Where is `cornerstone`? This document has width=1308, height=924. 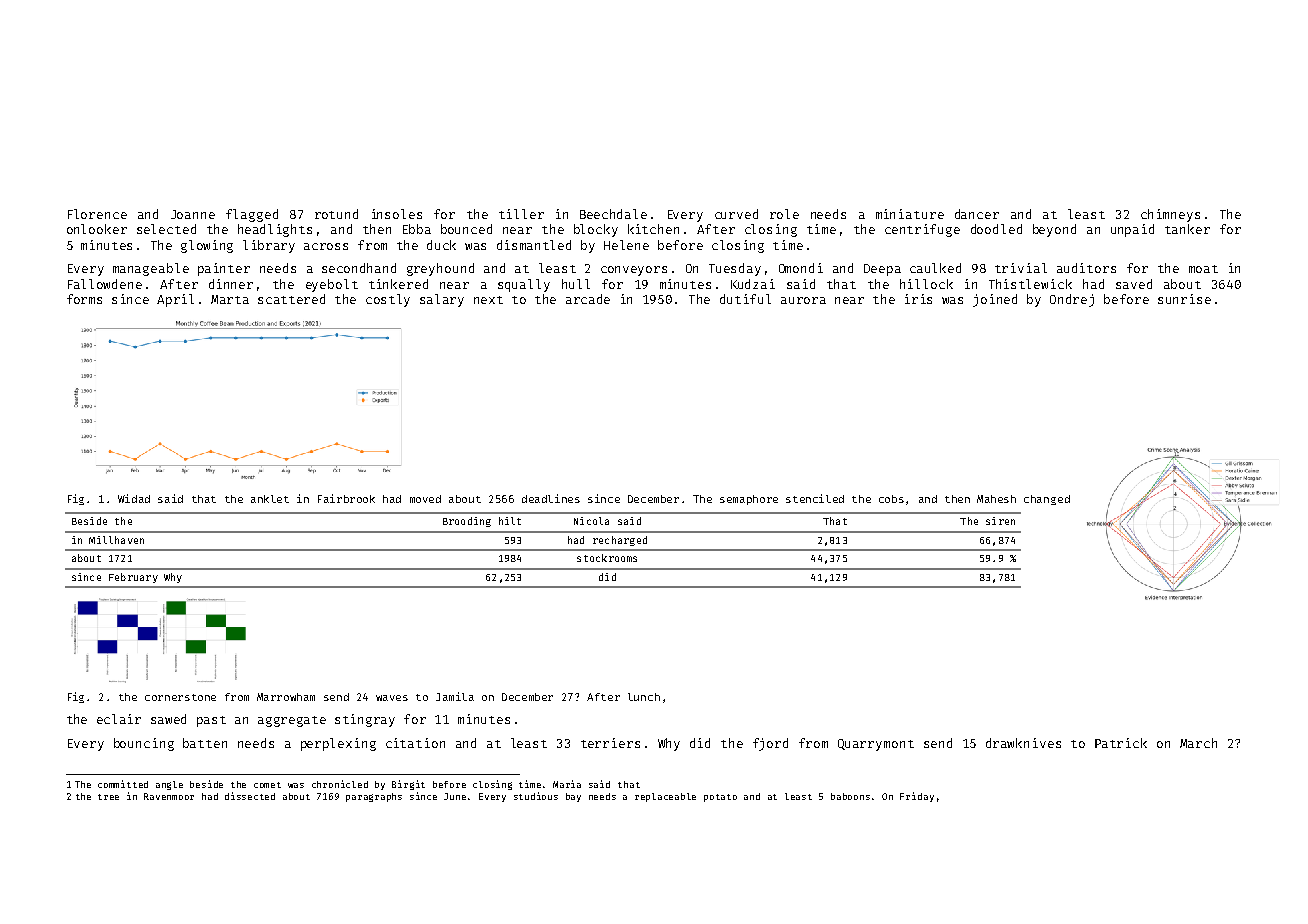
cornerstone is located at coordinates (180, 697).
